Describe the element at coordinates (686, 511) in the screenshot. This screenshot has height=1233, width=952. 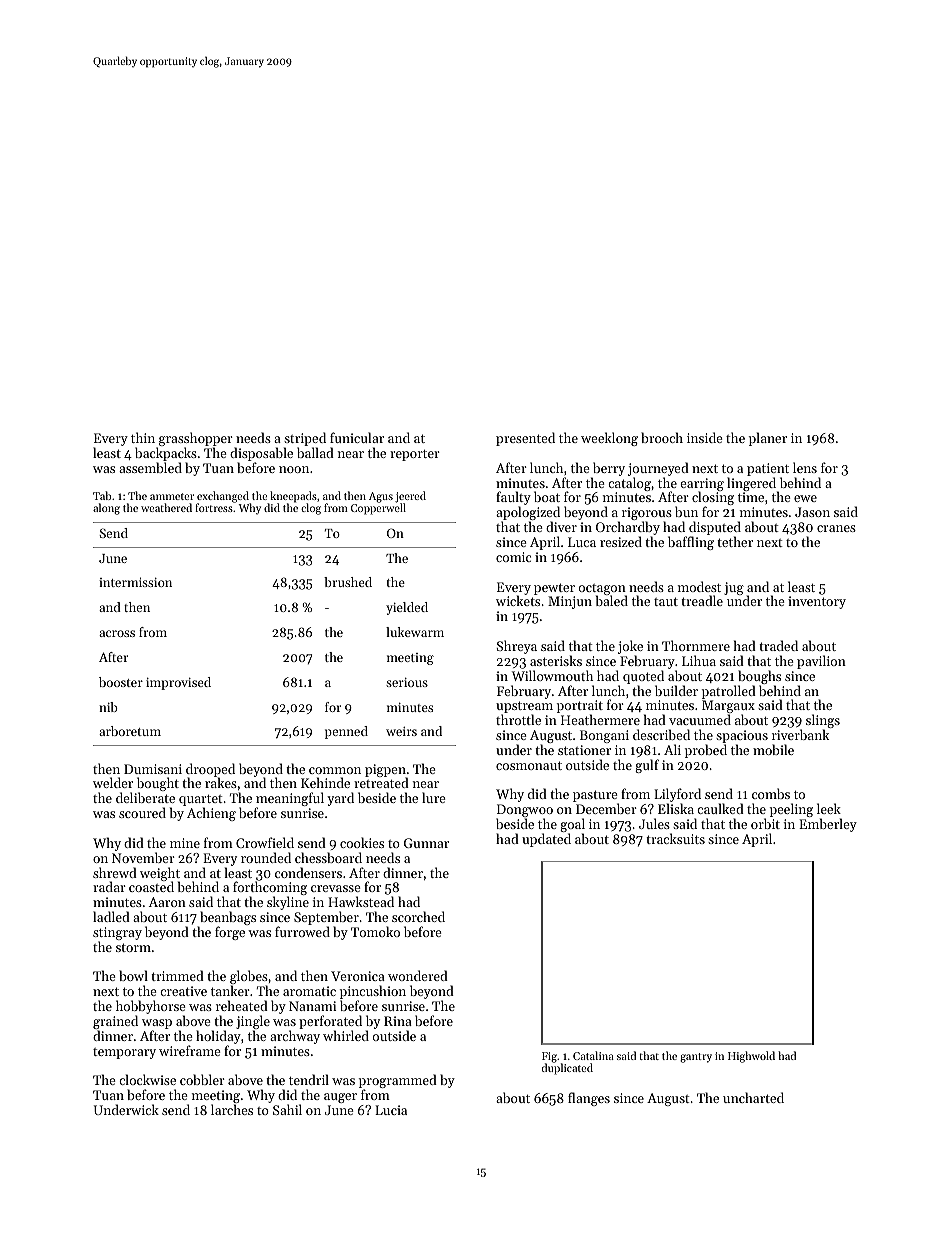
I see `bun` at that location.
